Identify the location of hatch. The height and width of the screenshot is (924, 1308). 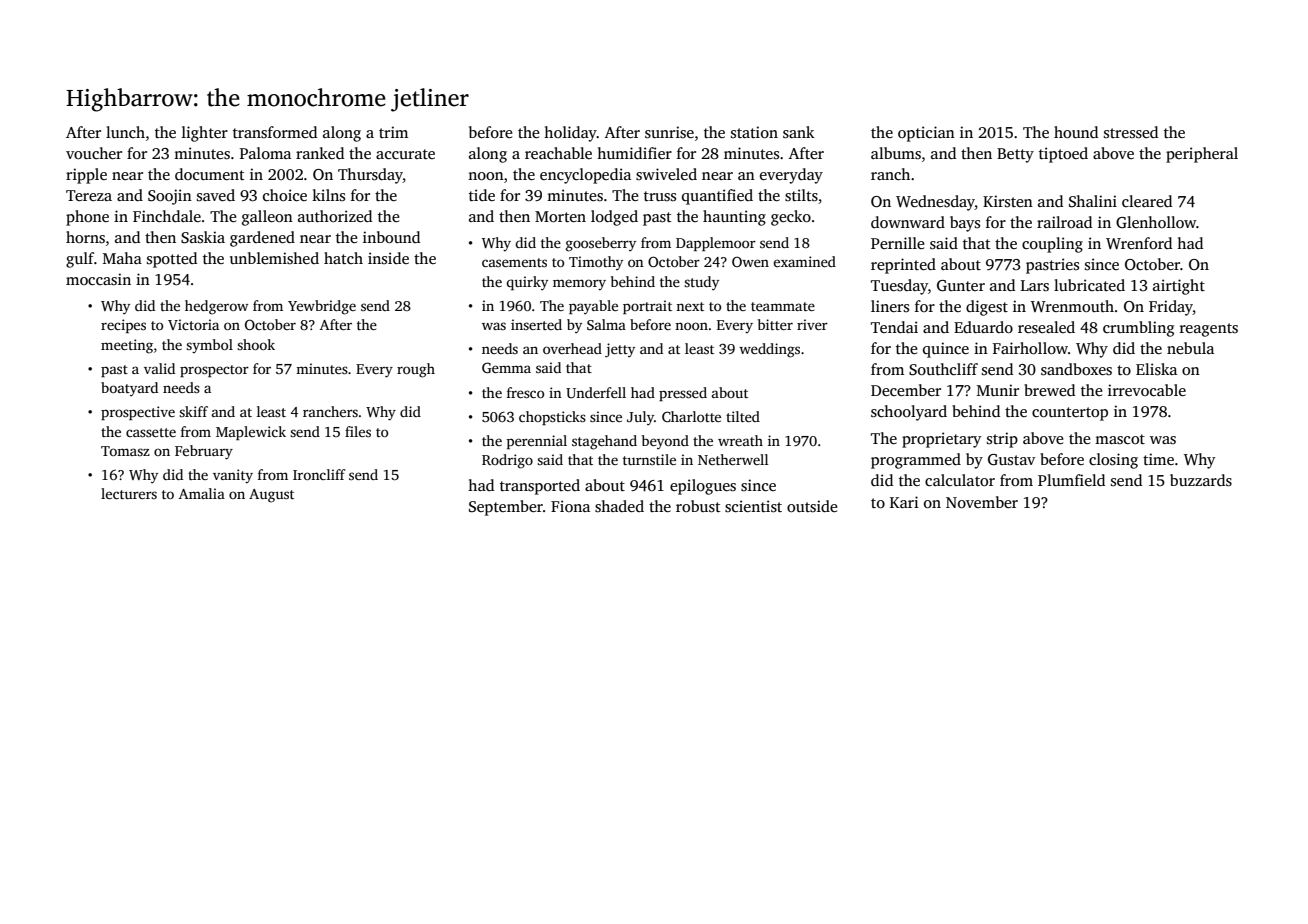
(343, 258).
